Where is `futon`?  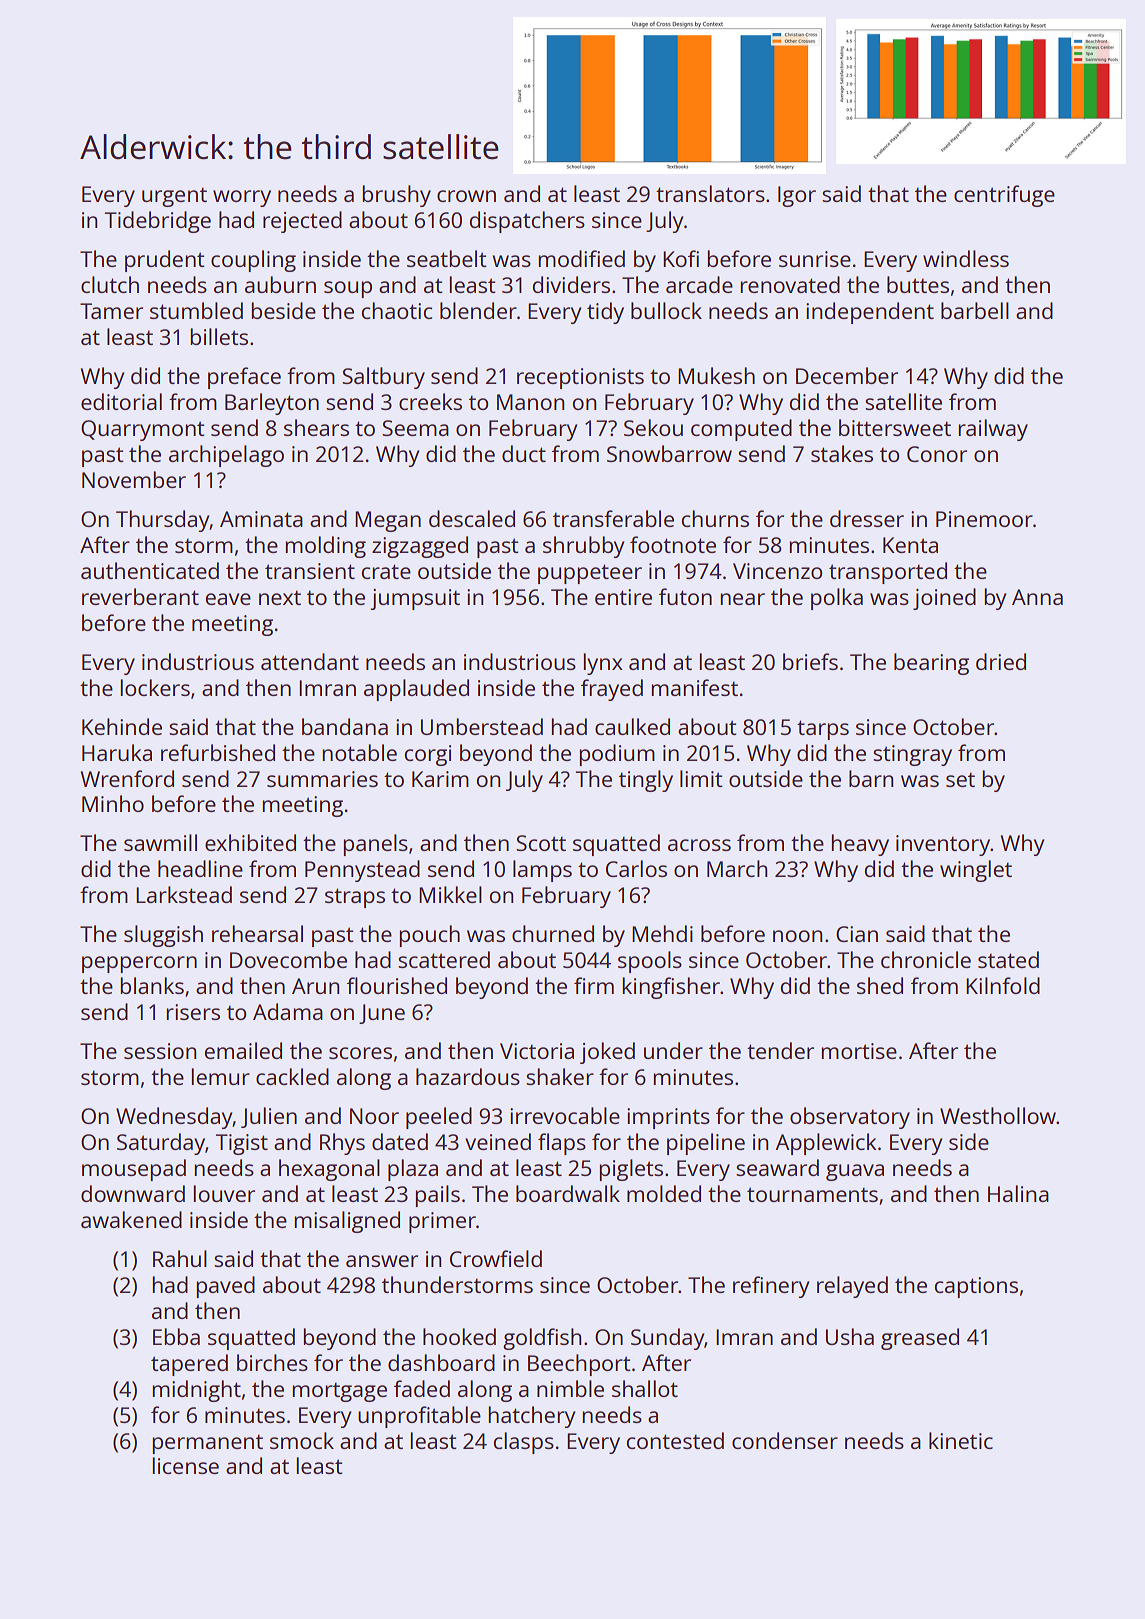 futon is located at coordinates (685, 596).
